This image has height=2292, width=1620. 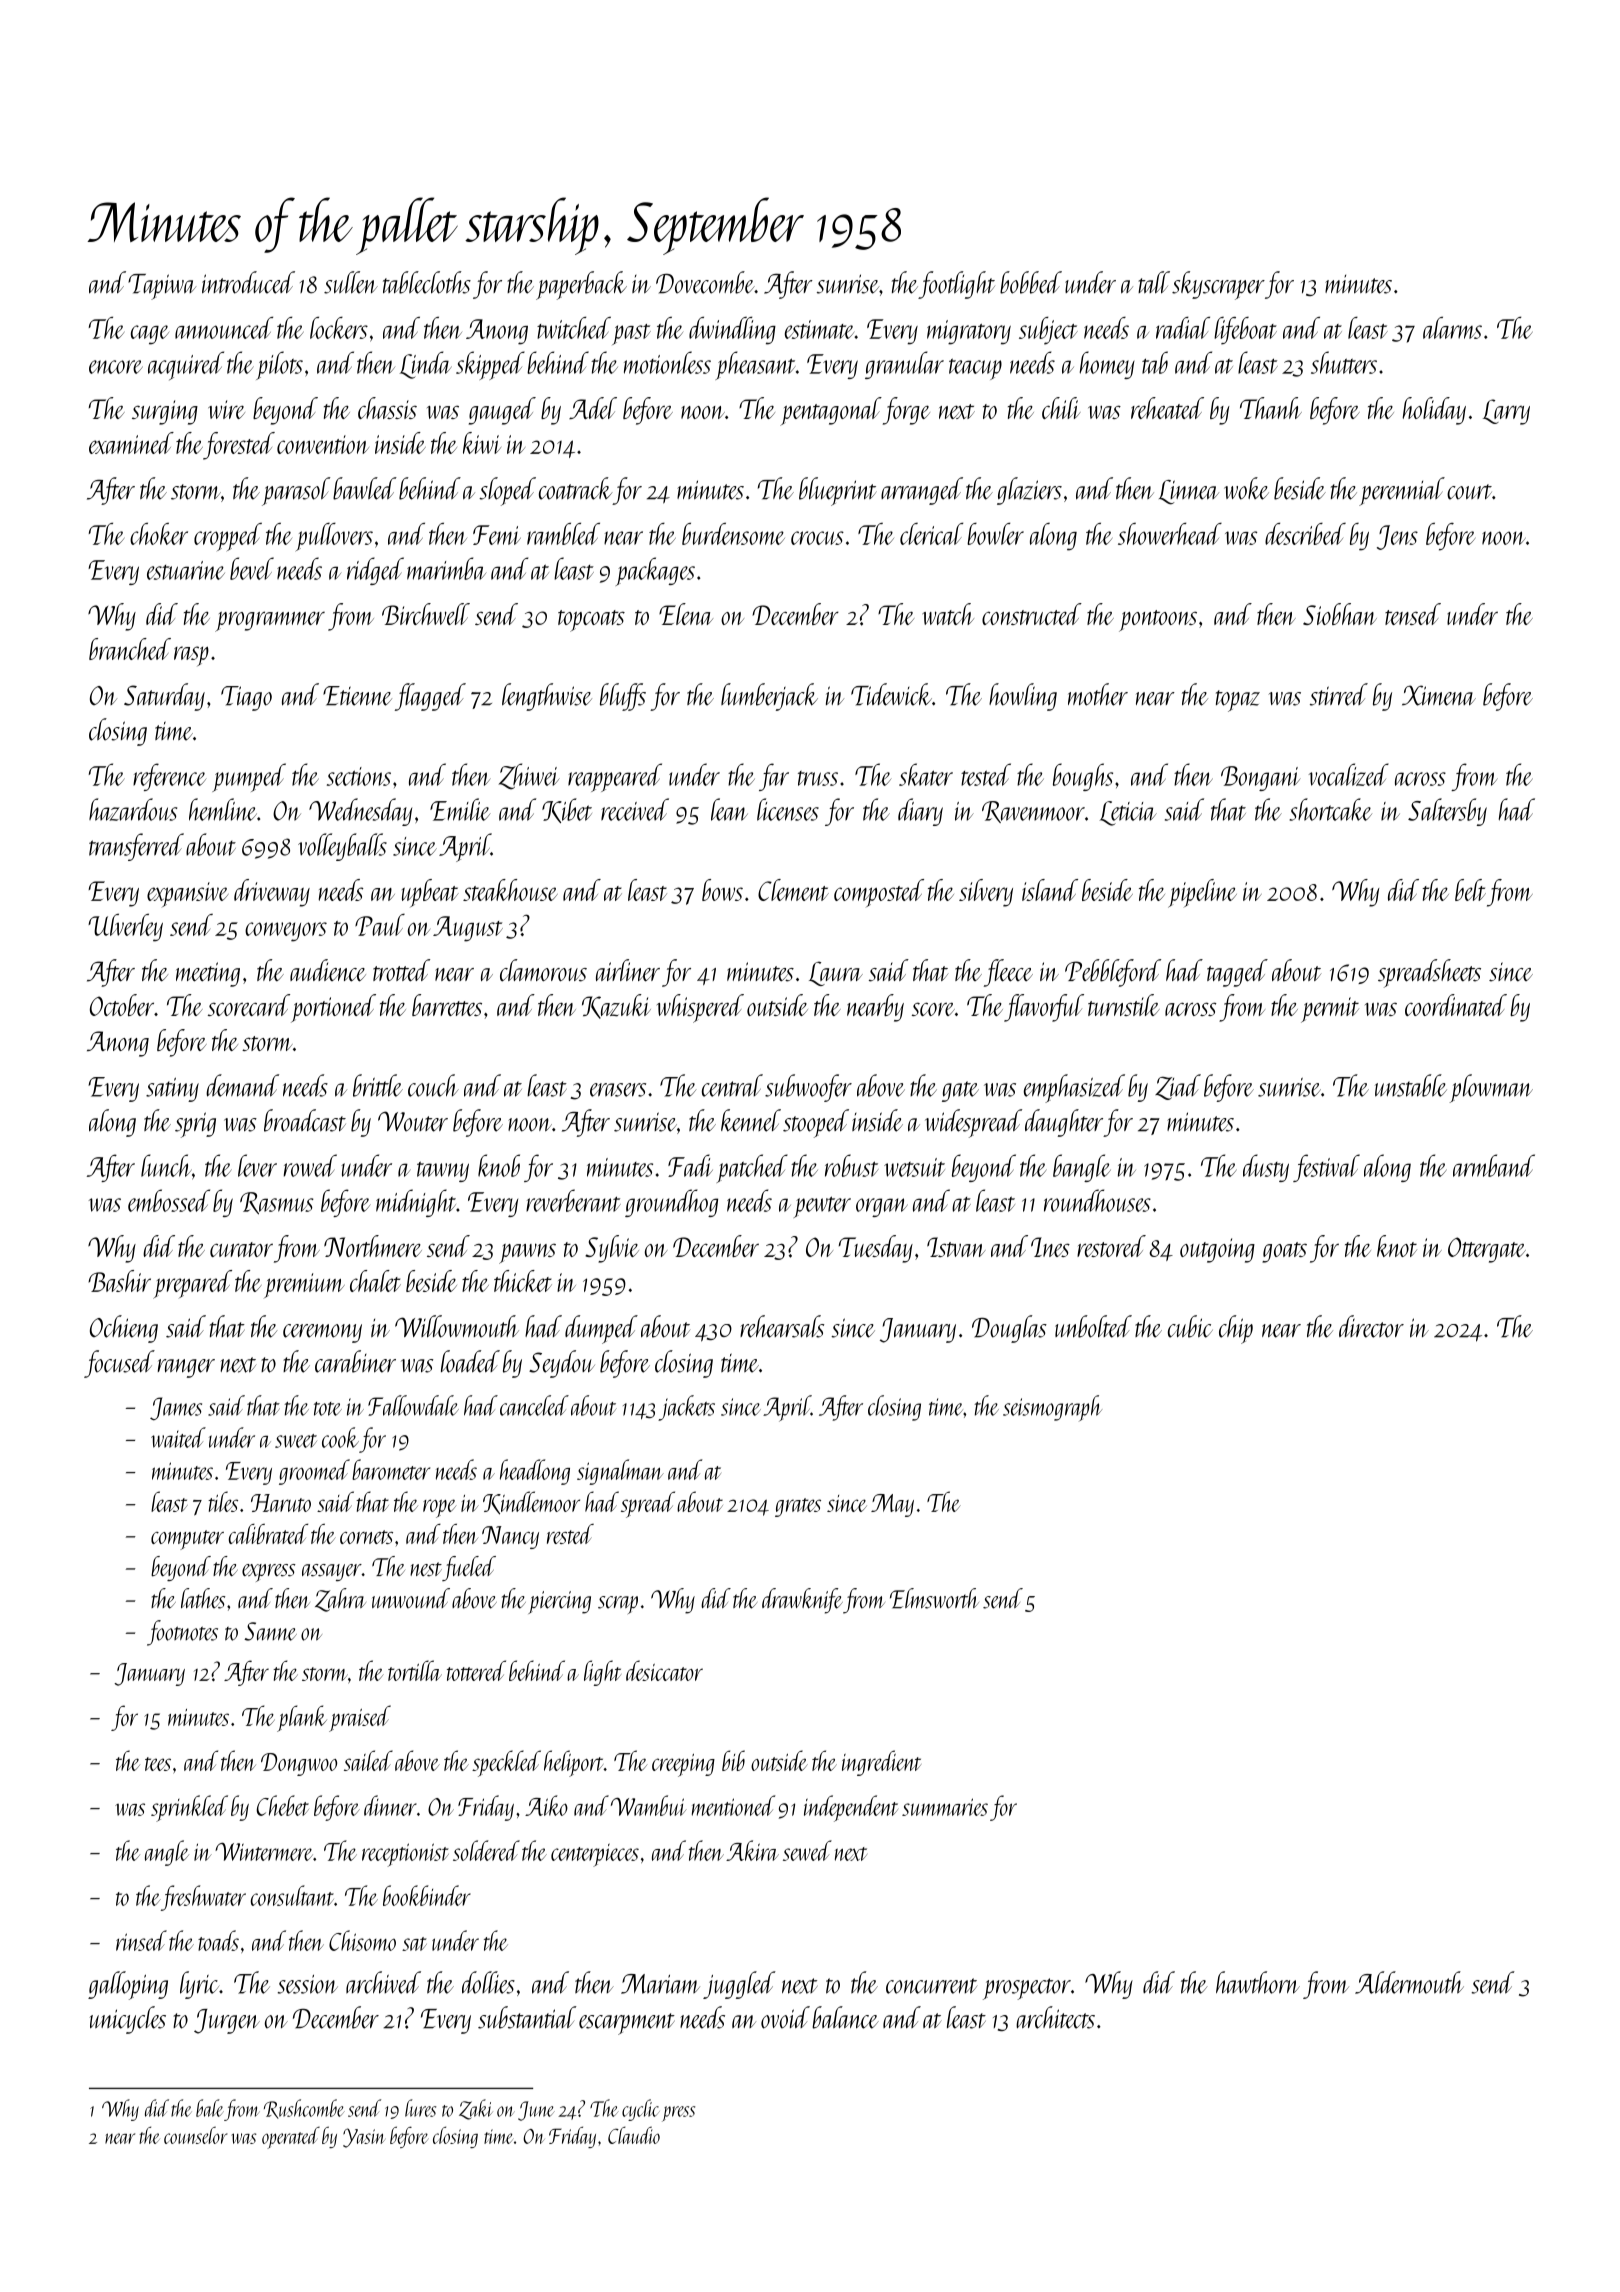 I want to click on vocalized, so click(x=1349, y=774).
